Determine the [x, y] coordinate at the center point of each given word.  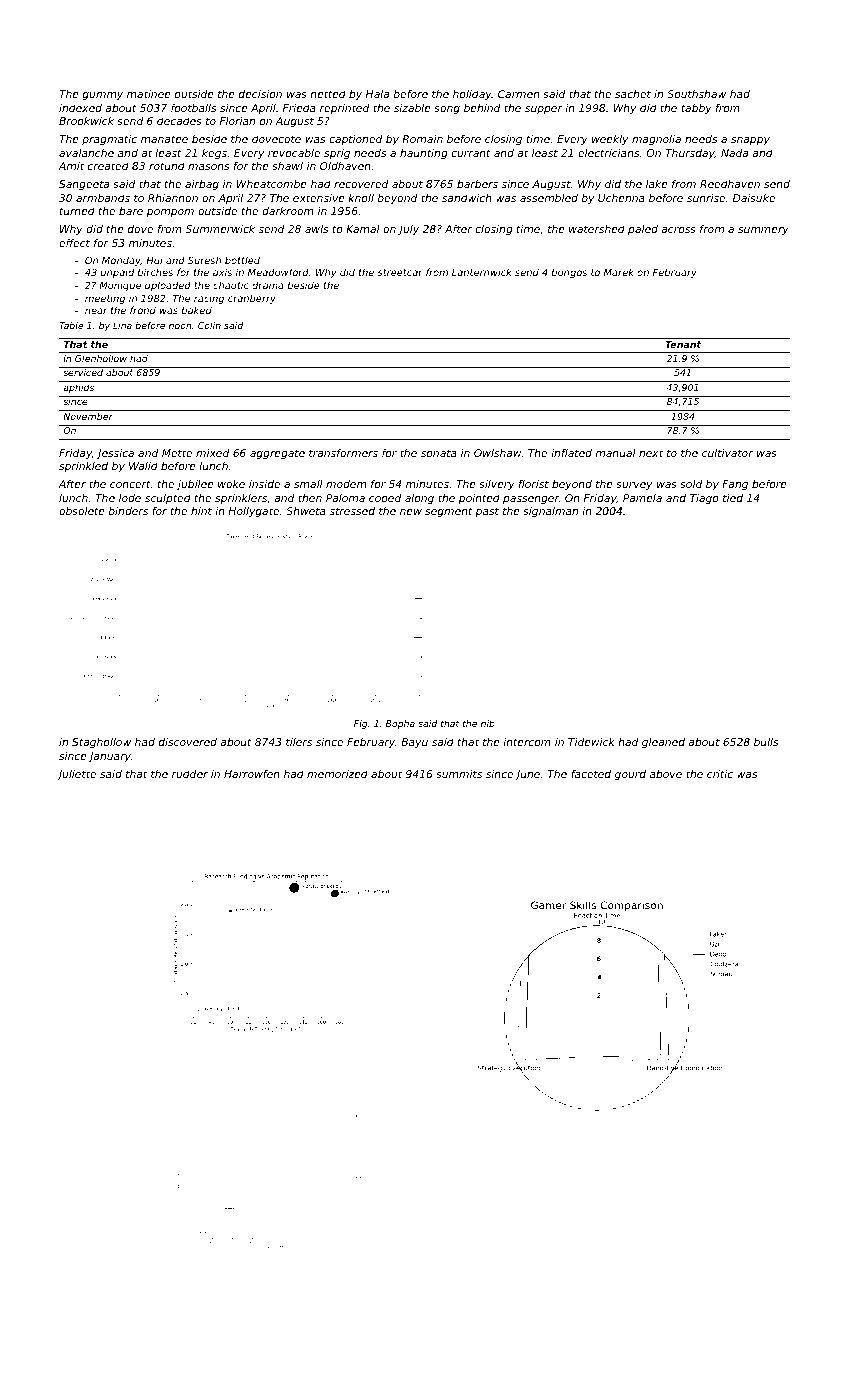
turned [77, 211]
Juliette [76, 775]
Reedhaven [730, 184]
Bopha [400, 724]
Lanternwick [482, 272]
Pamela [642, 498]
